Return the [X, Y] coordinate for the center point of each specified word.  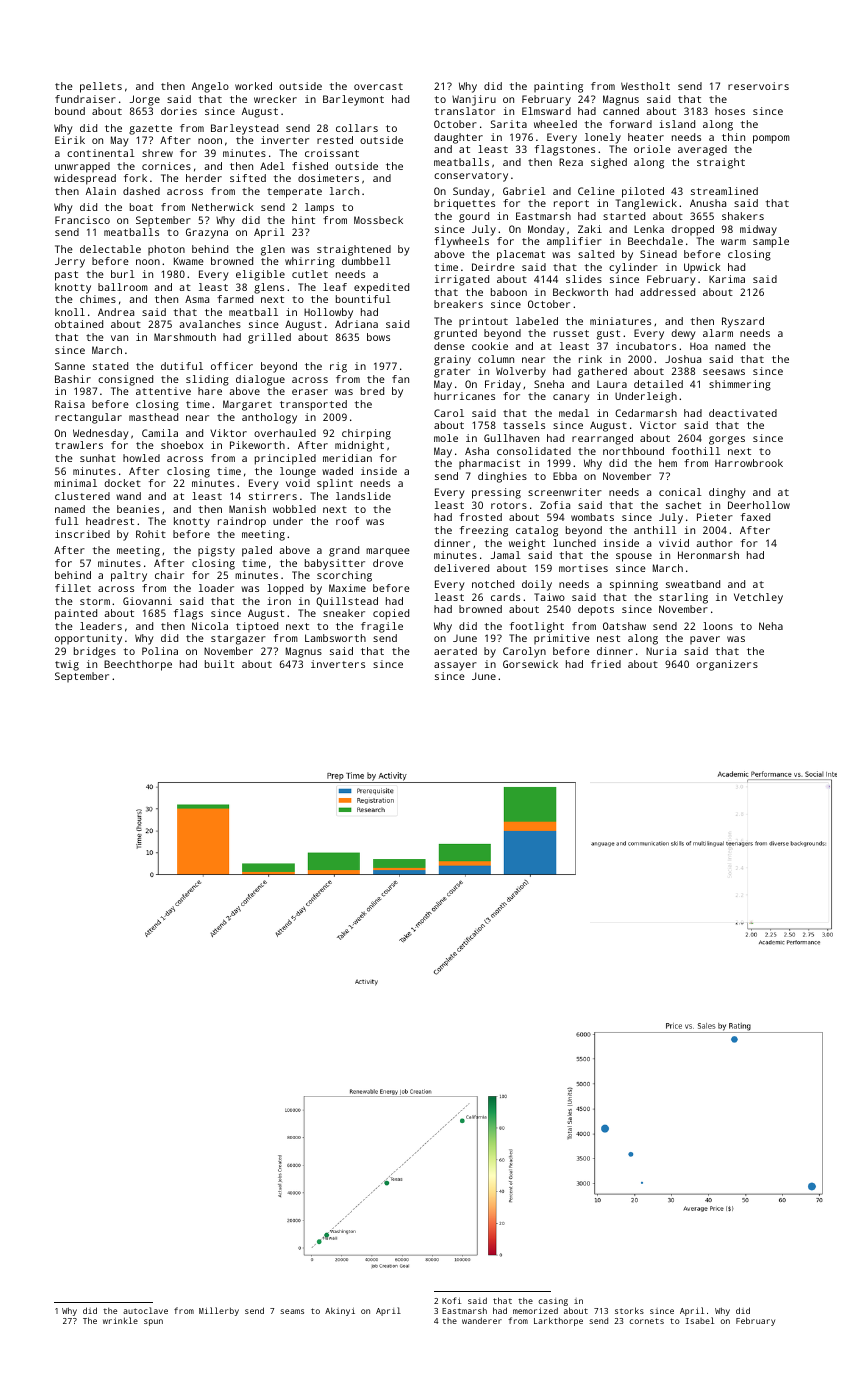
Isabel [700, 1320]
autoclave [145, 1310]
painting [558, 87]
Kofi [451, 1300]
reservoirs [758, 86]
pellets [101, 87]
